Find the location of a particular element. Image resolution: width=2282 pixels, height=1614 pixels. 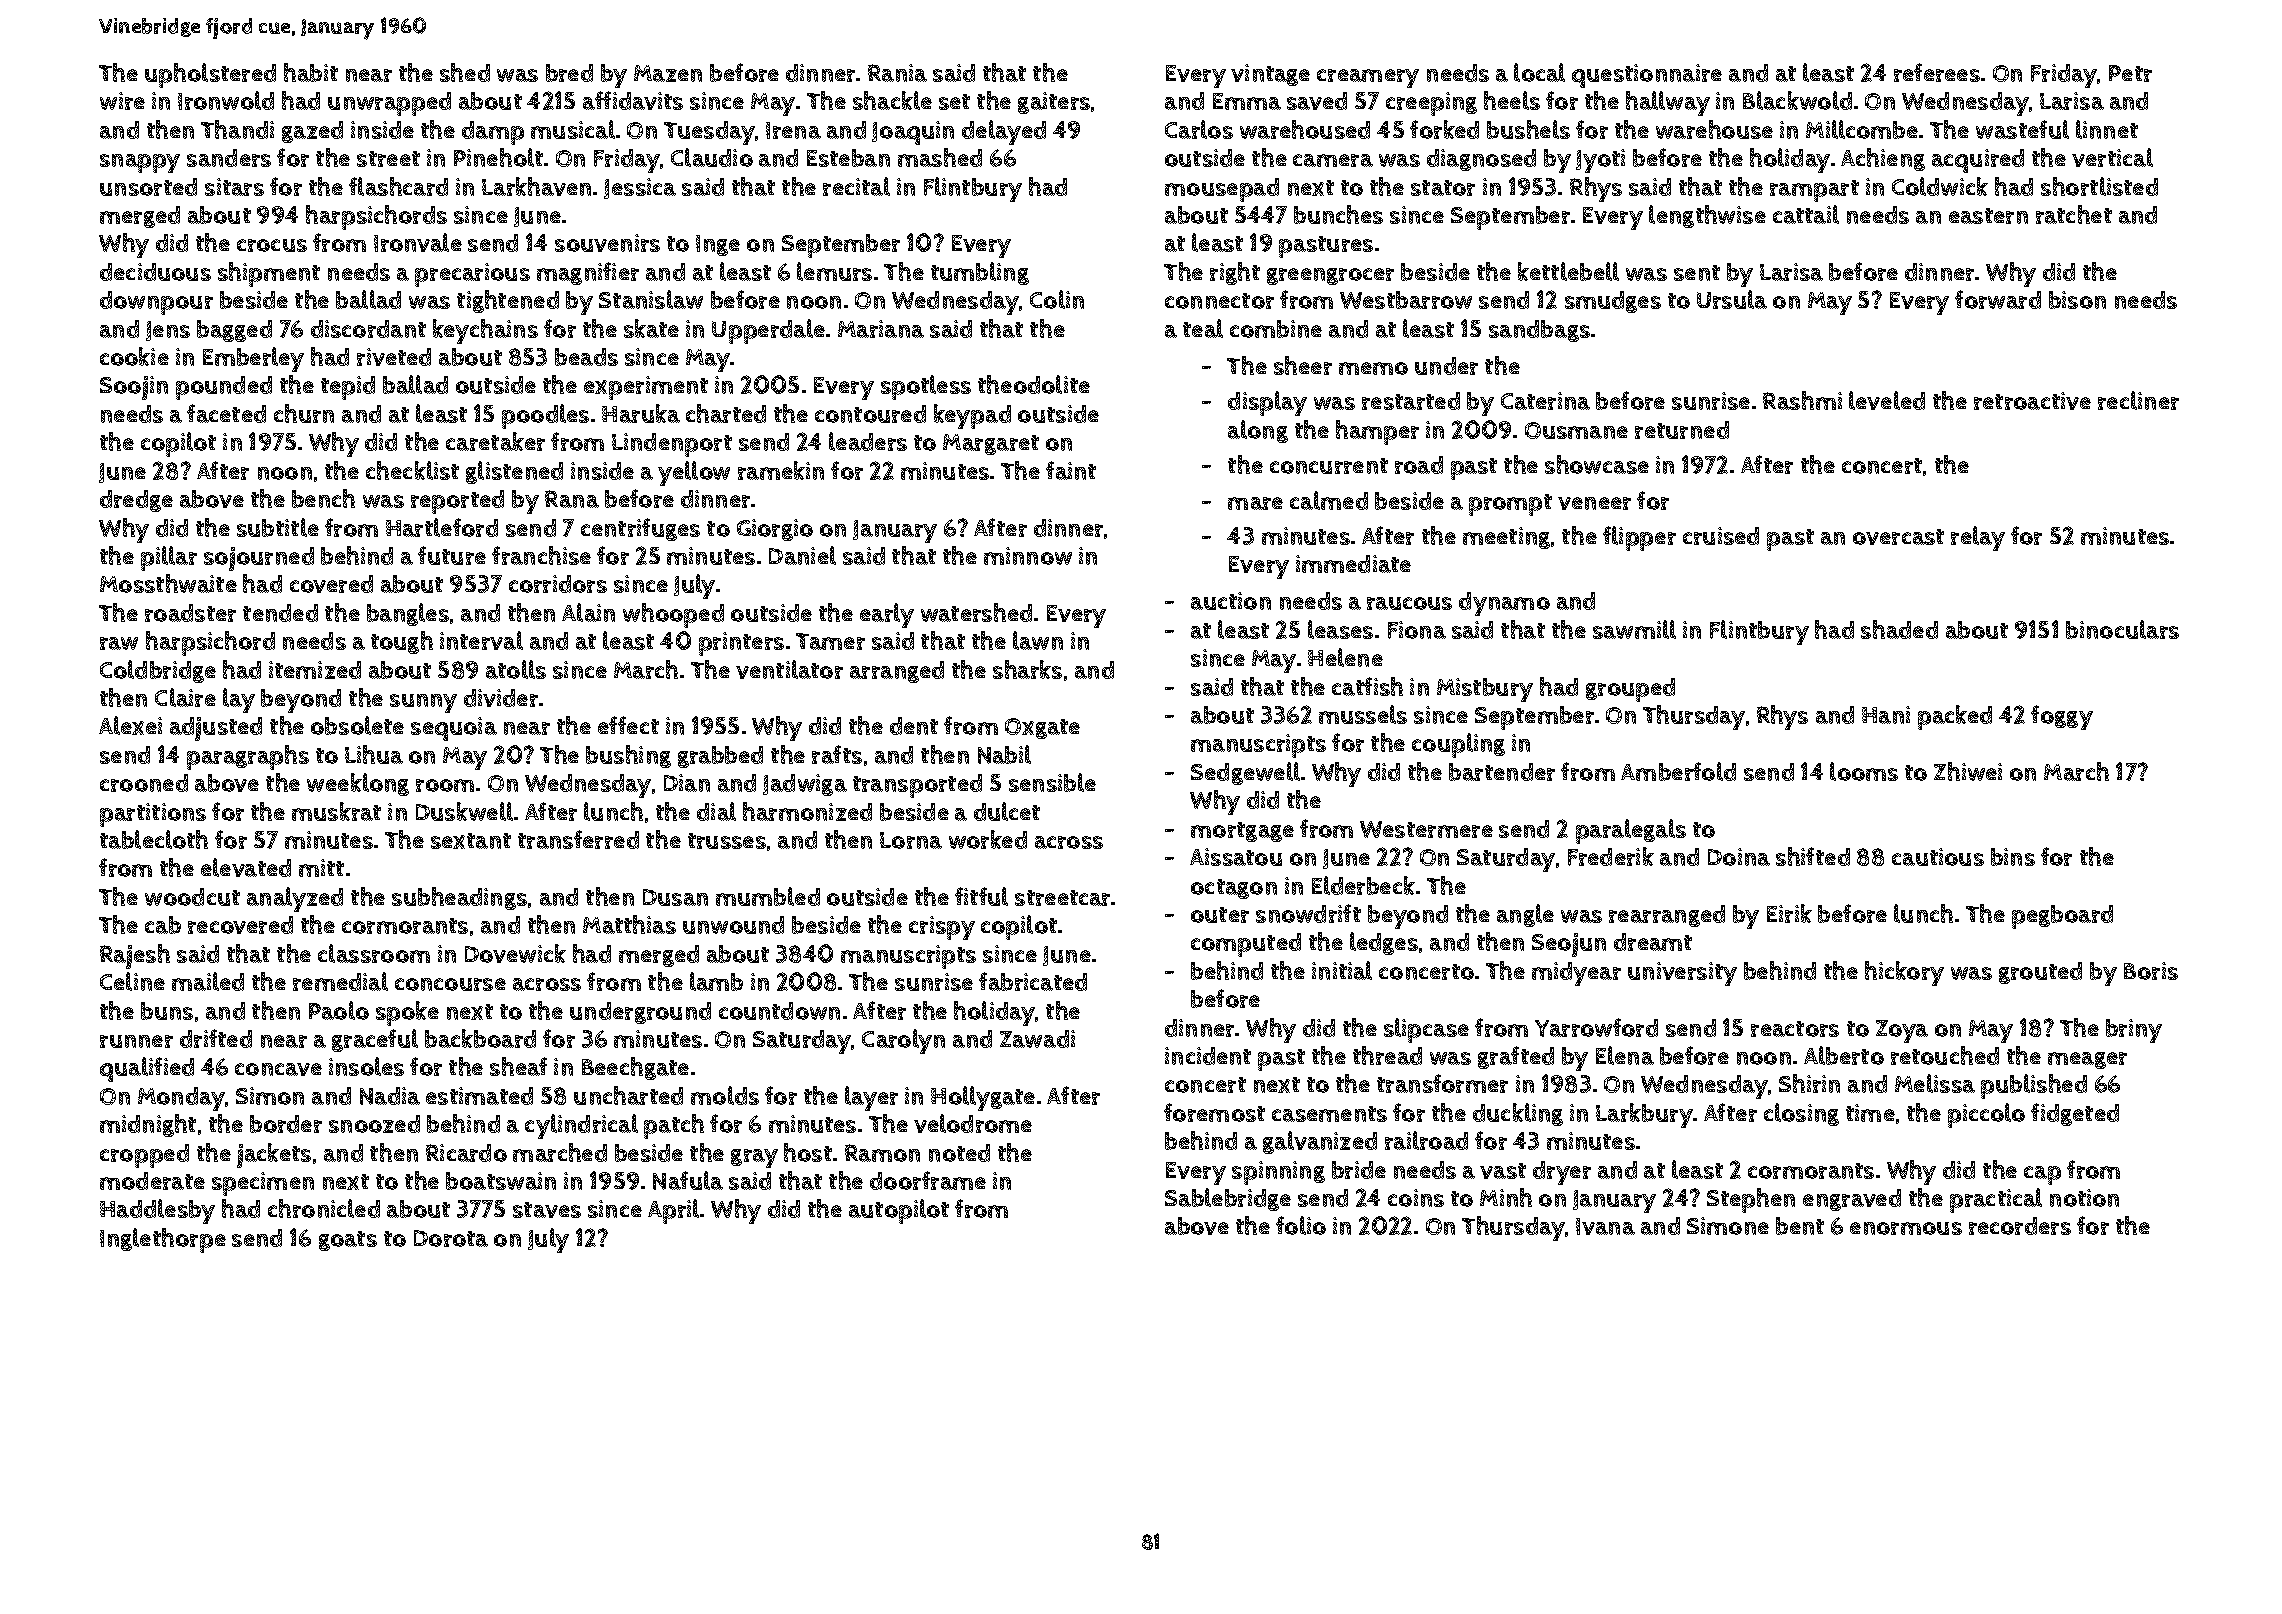

recliner is located at coordinates (2138, 400).
